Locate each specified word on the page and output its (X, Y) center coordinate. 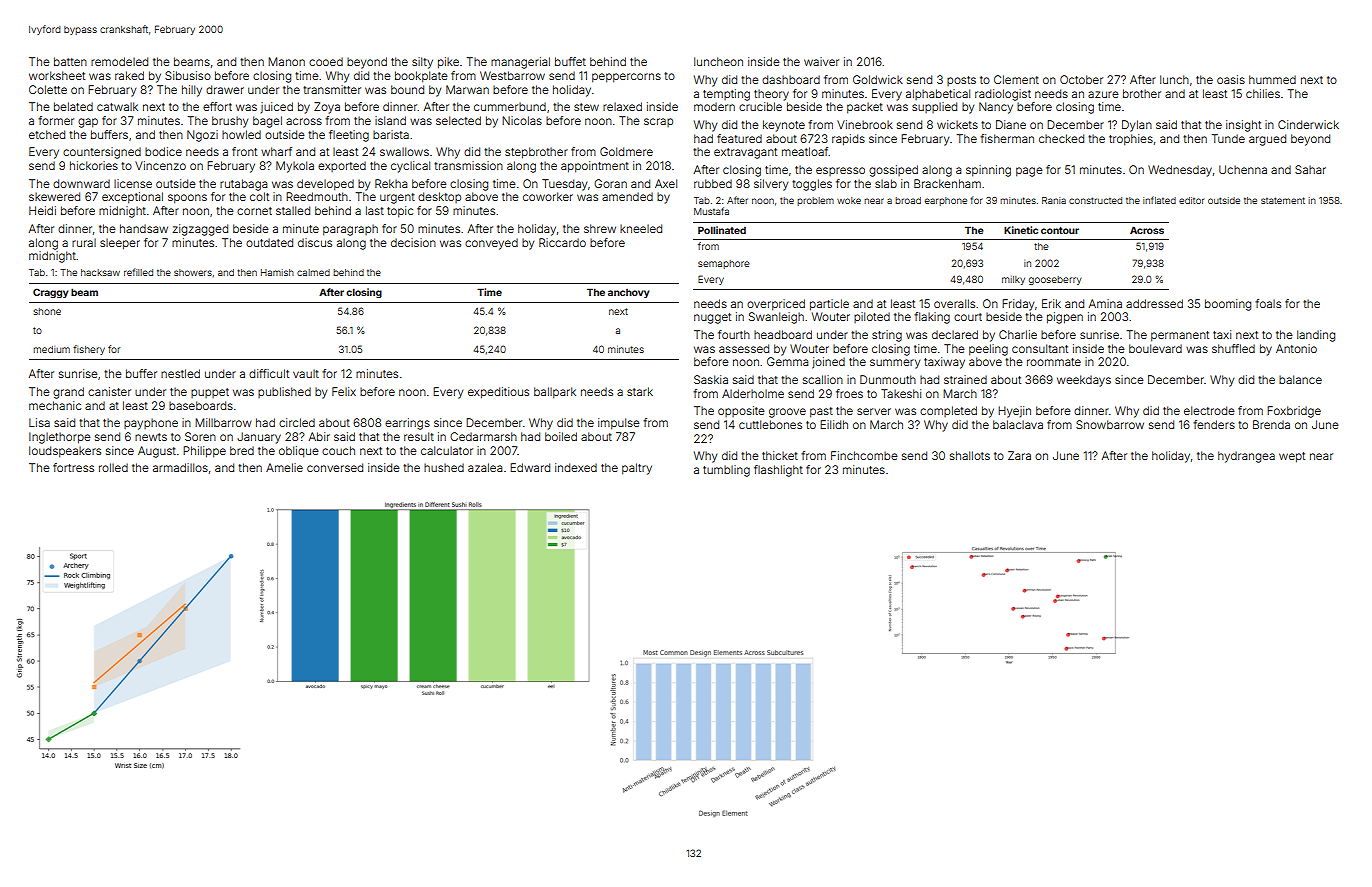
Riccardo (562, 242)
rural (84, 242)
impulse (619, 424)
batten (70, 61)
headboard (783, 334)
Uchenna (1243, 169)
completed (948, 411)
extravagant (745, 153)
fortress (73, 467)
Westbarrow (512, 75)
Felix (344, 391)
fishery (89, 350)
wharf (276, 151)
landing (1316, 336)
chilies (1263, 93)
